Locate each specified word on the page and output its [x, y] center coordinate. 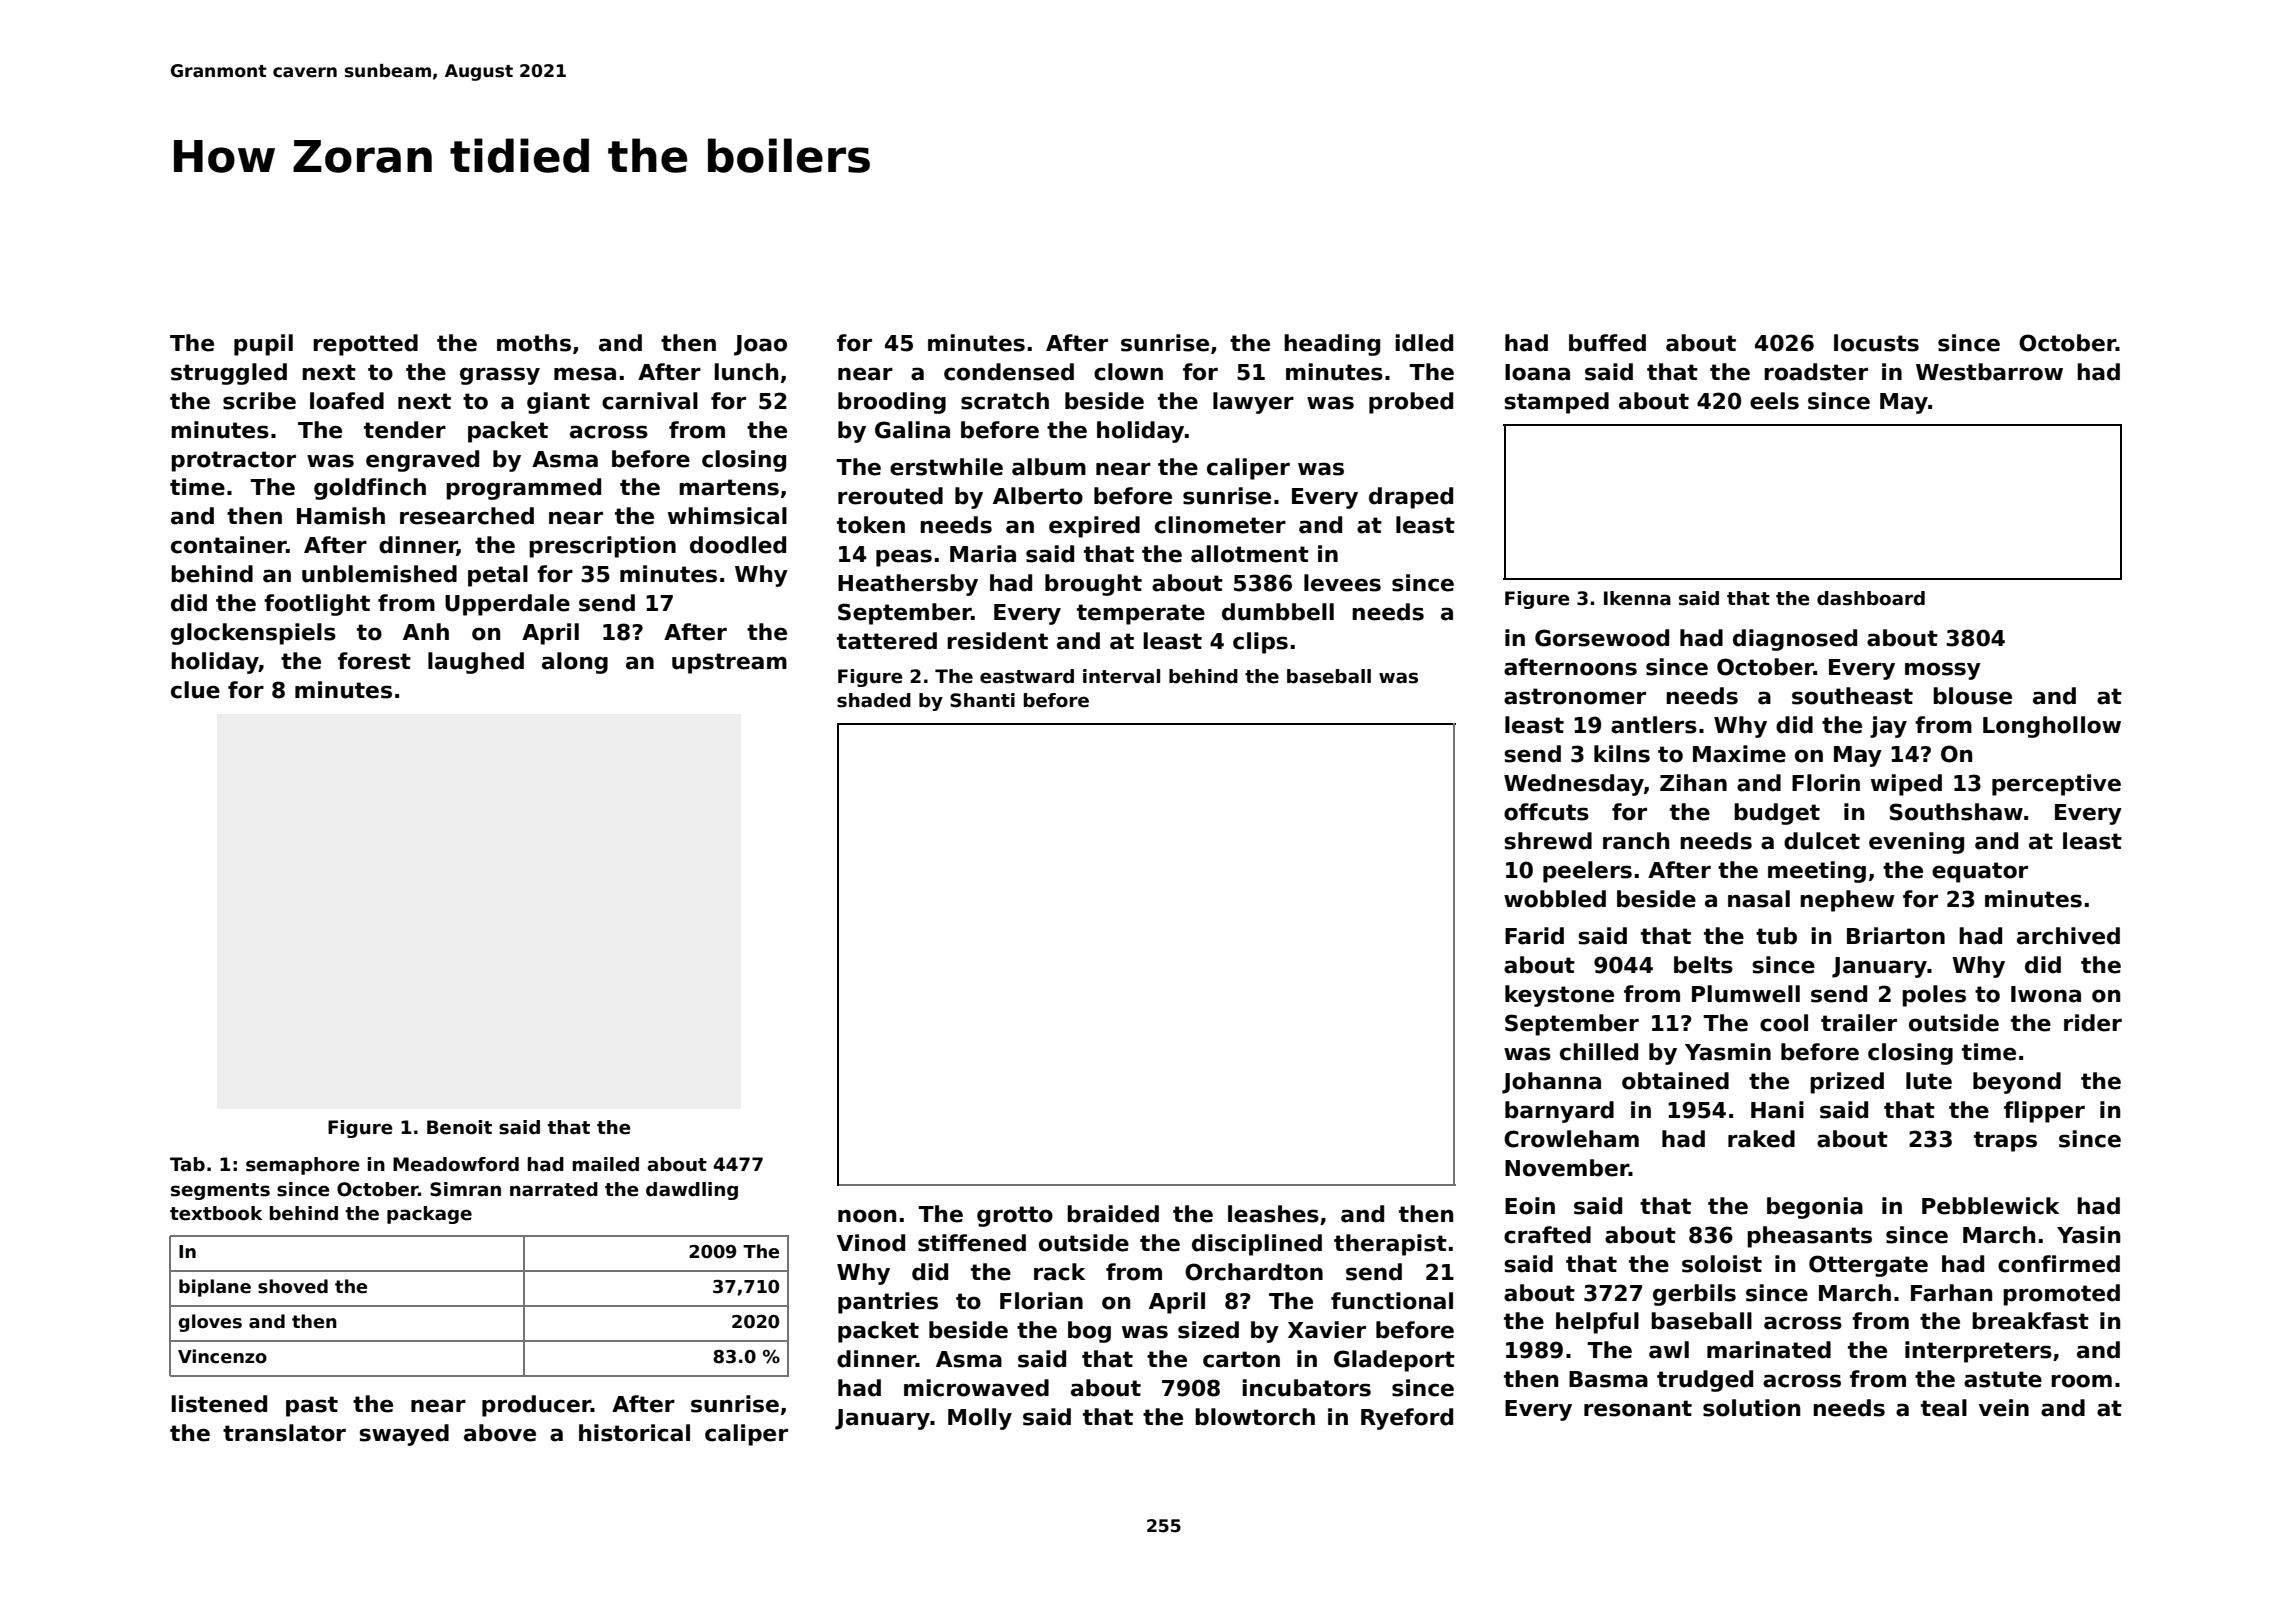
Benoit [459, 1127]
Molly [980, 1419]
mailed [605, 1164]
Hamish [341, 516]
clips [1260, 643]
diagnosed [1795, 640]
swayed [404, 1435]
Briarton [1896, 936]
